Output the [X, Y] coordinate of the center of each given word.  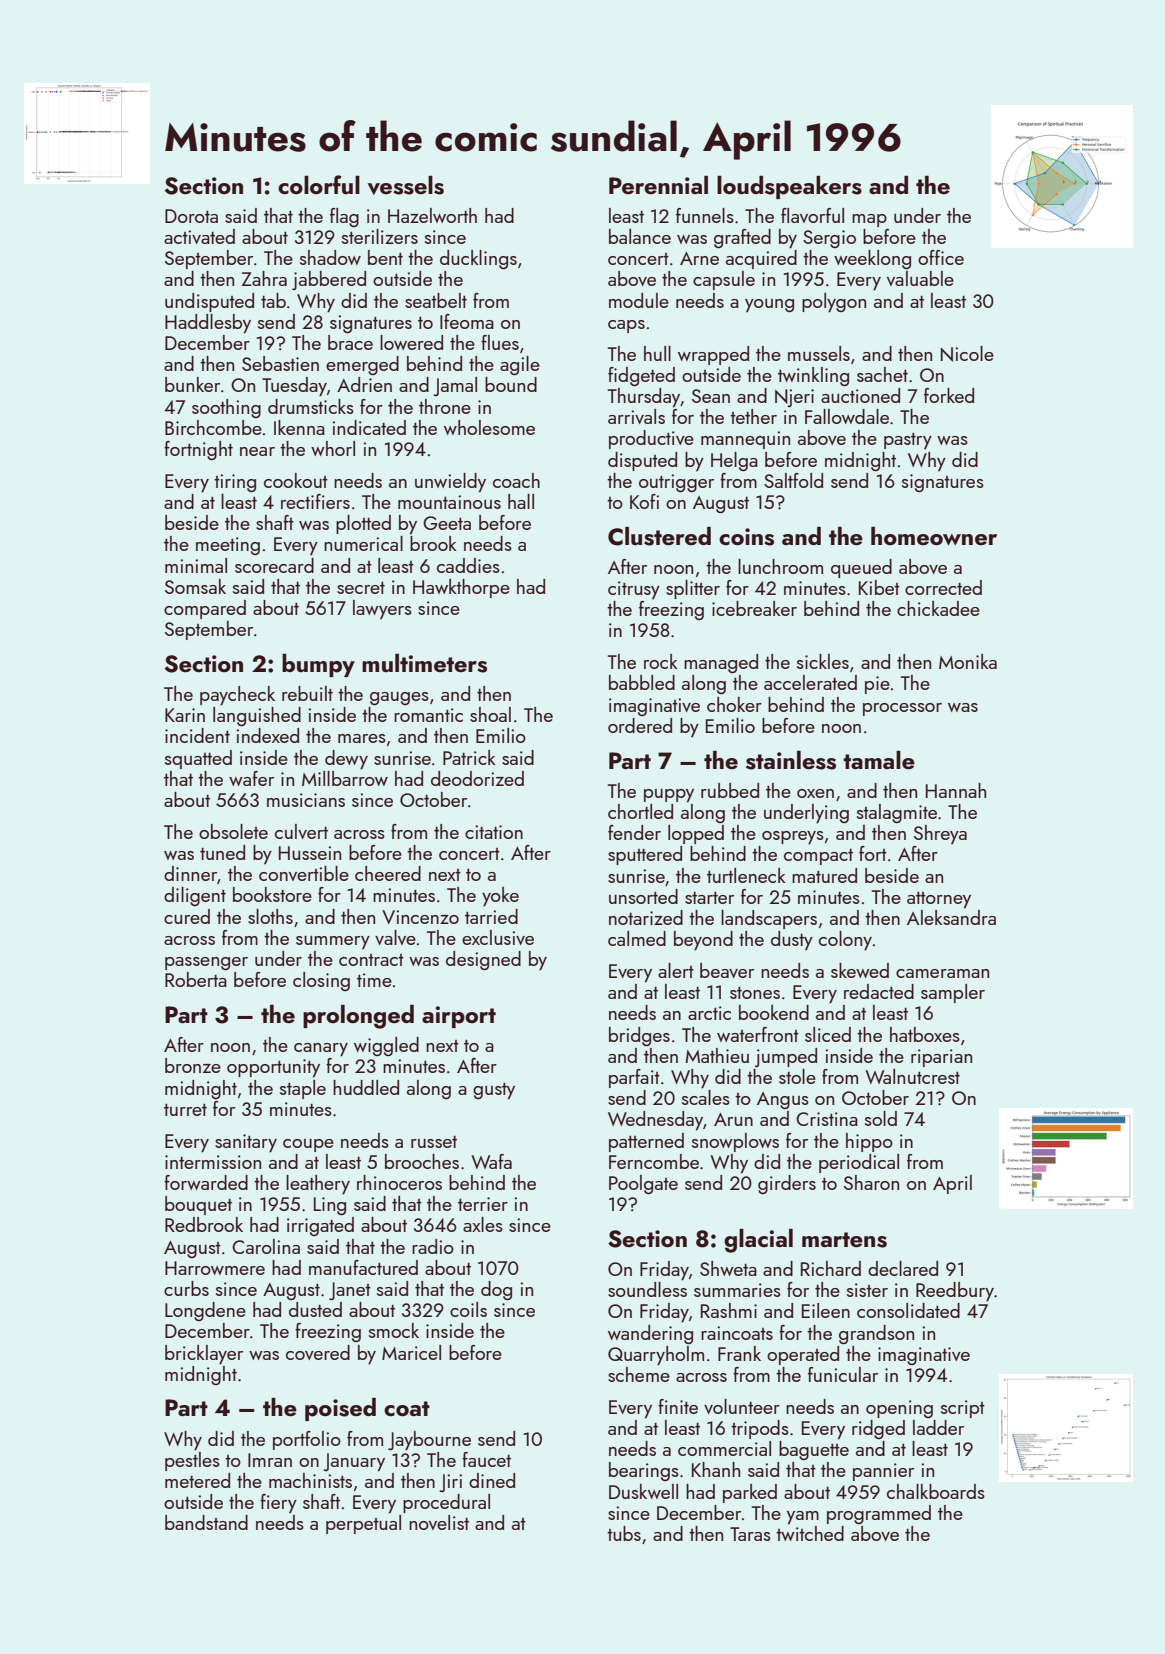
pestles [192, 1461]
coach [516, 480]
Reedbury [955, 1292]
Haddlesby [208, 324]
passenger [206, 963]
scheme [639, 1374]
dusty [792, 940]
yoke [500, 897]
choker [734, 704]
